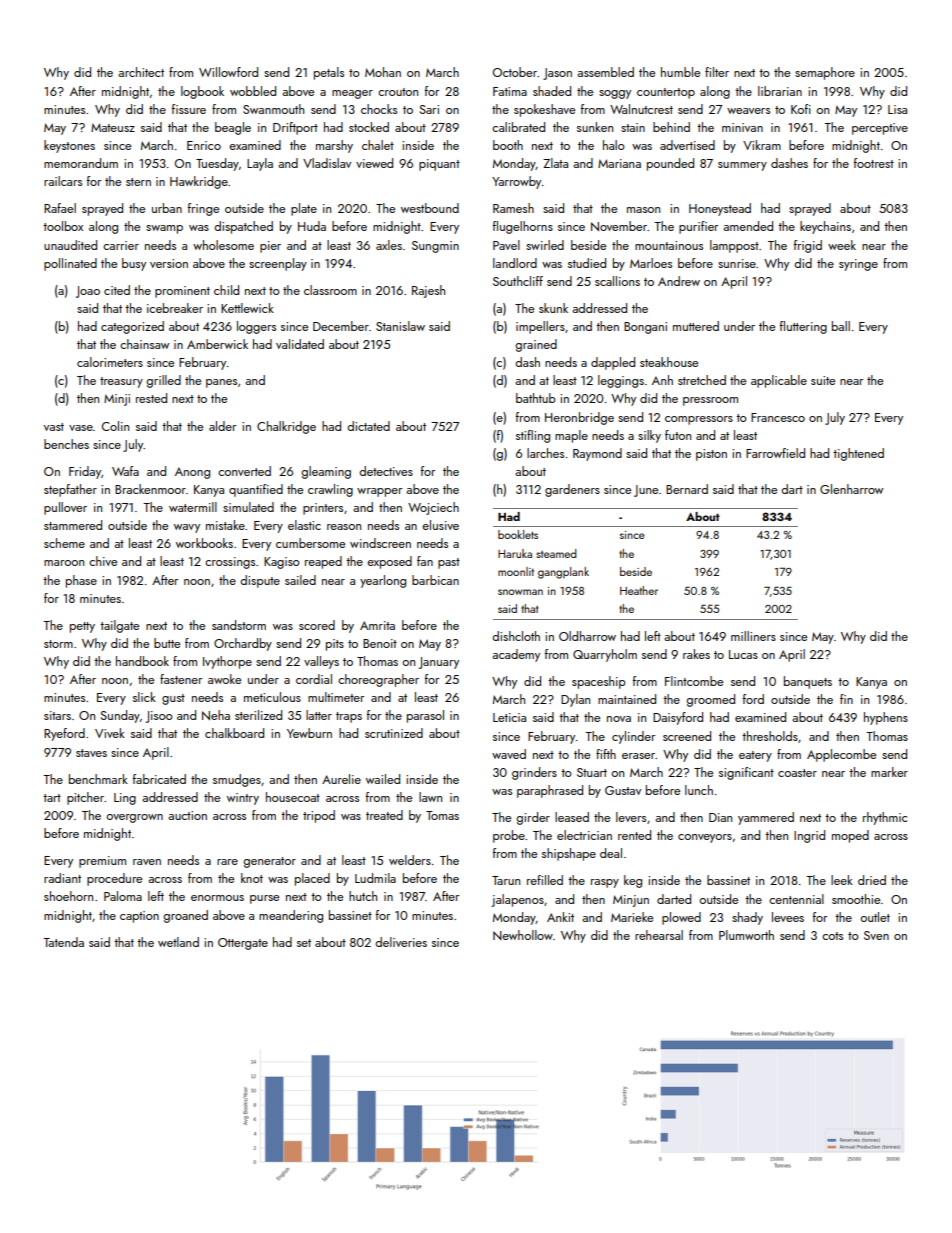 The width and height of the page is (952, 1233). Describe the element at coordinates (851, 489) in the page. I see `Glenharrow` at that location.
